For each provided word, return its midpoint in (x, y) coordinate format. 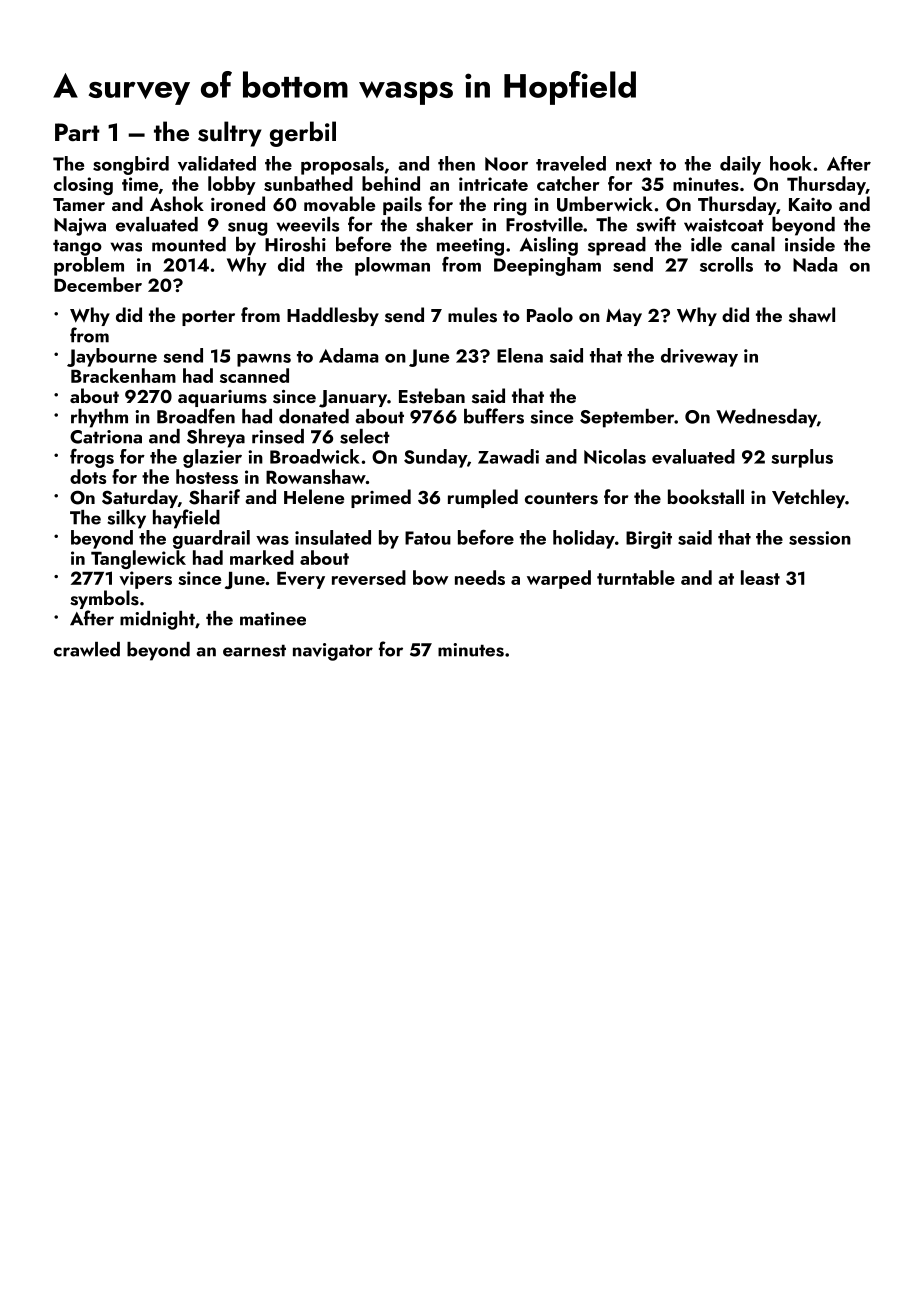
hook (791, 163)
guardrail (211, 539)
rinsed (278, 436)
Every (301, 580)
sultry (229, 134)
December (98, 284)
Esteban (432, 396)
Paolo (550, 314)
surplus (802, 458)
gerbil (303, 134)
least (760, 577)
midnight (157, 620)
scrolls (726, 264)
